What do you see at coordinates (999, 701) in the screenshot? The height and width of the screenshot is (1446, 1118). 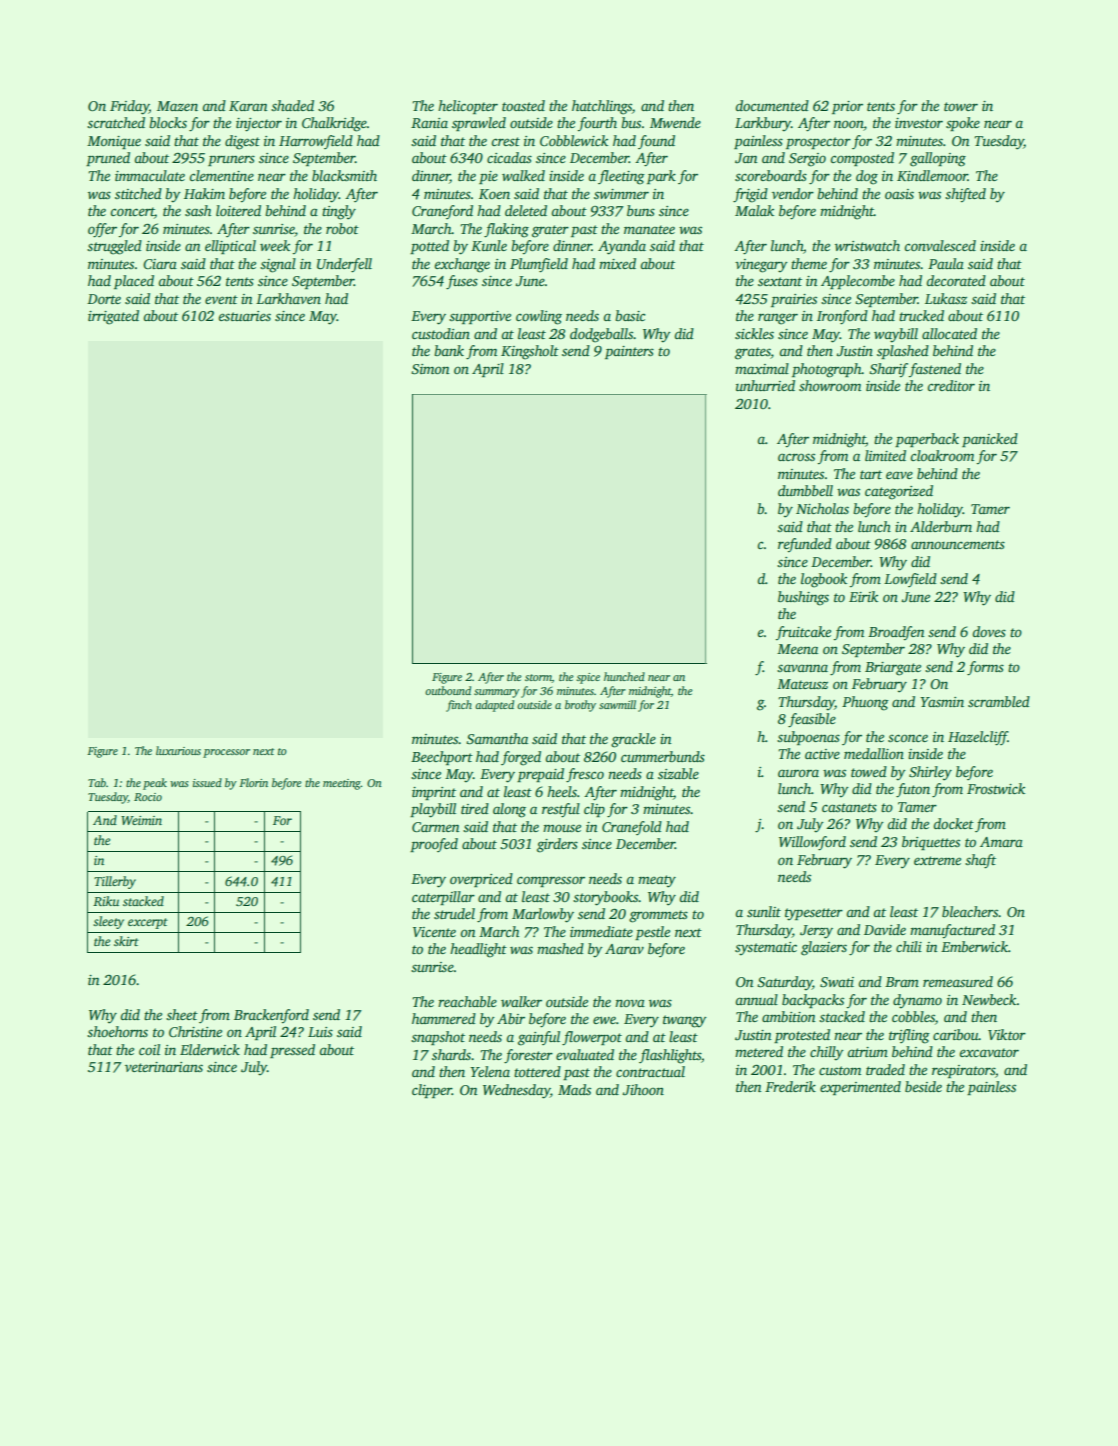 I see `scrambled` at bounding box center [999, 701].
